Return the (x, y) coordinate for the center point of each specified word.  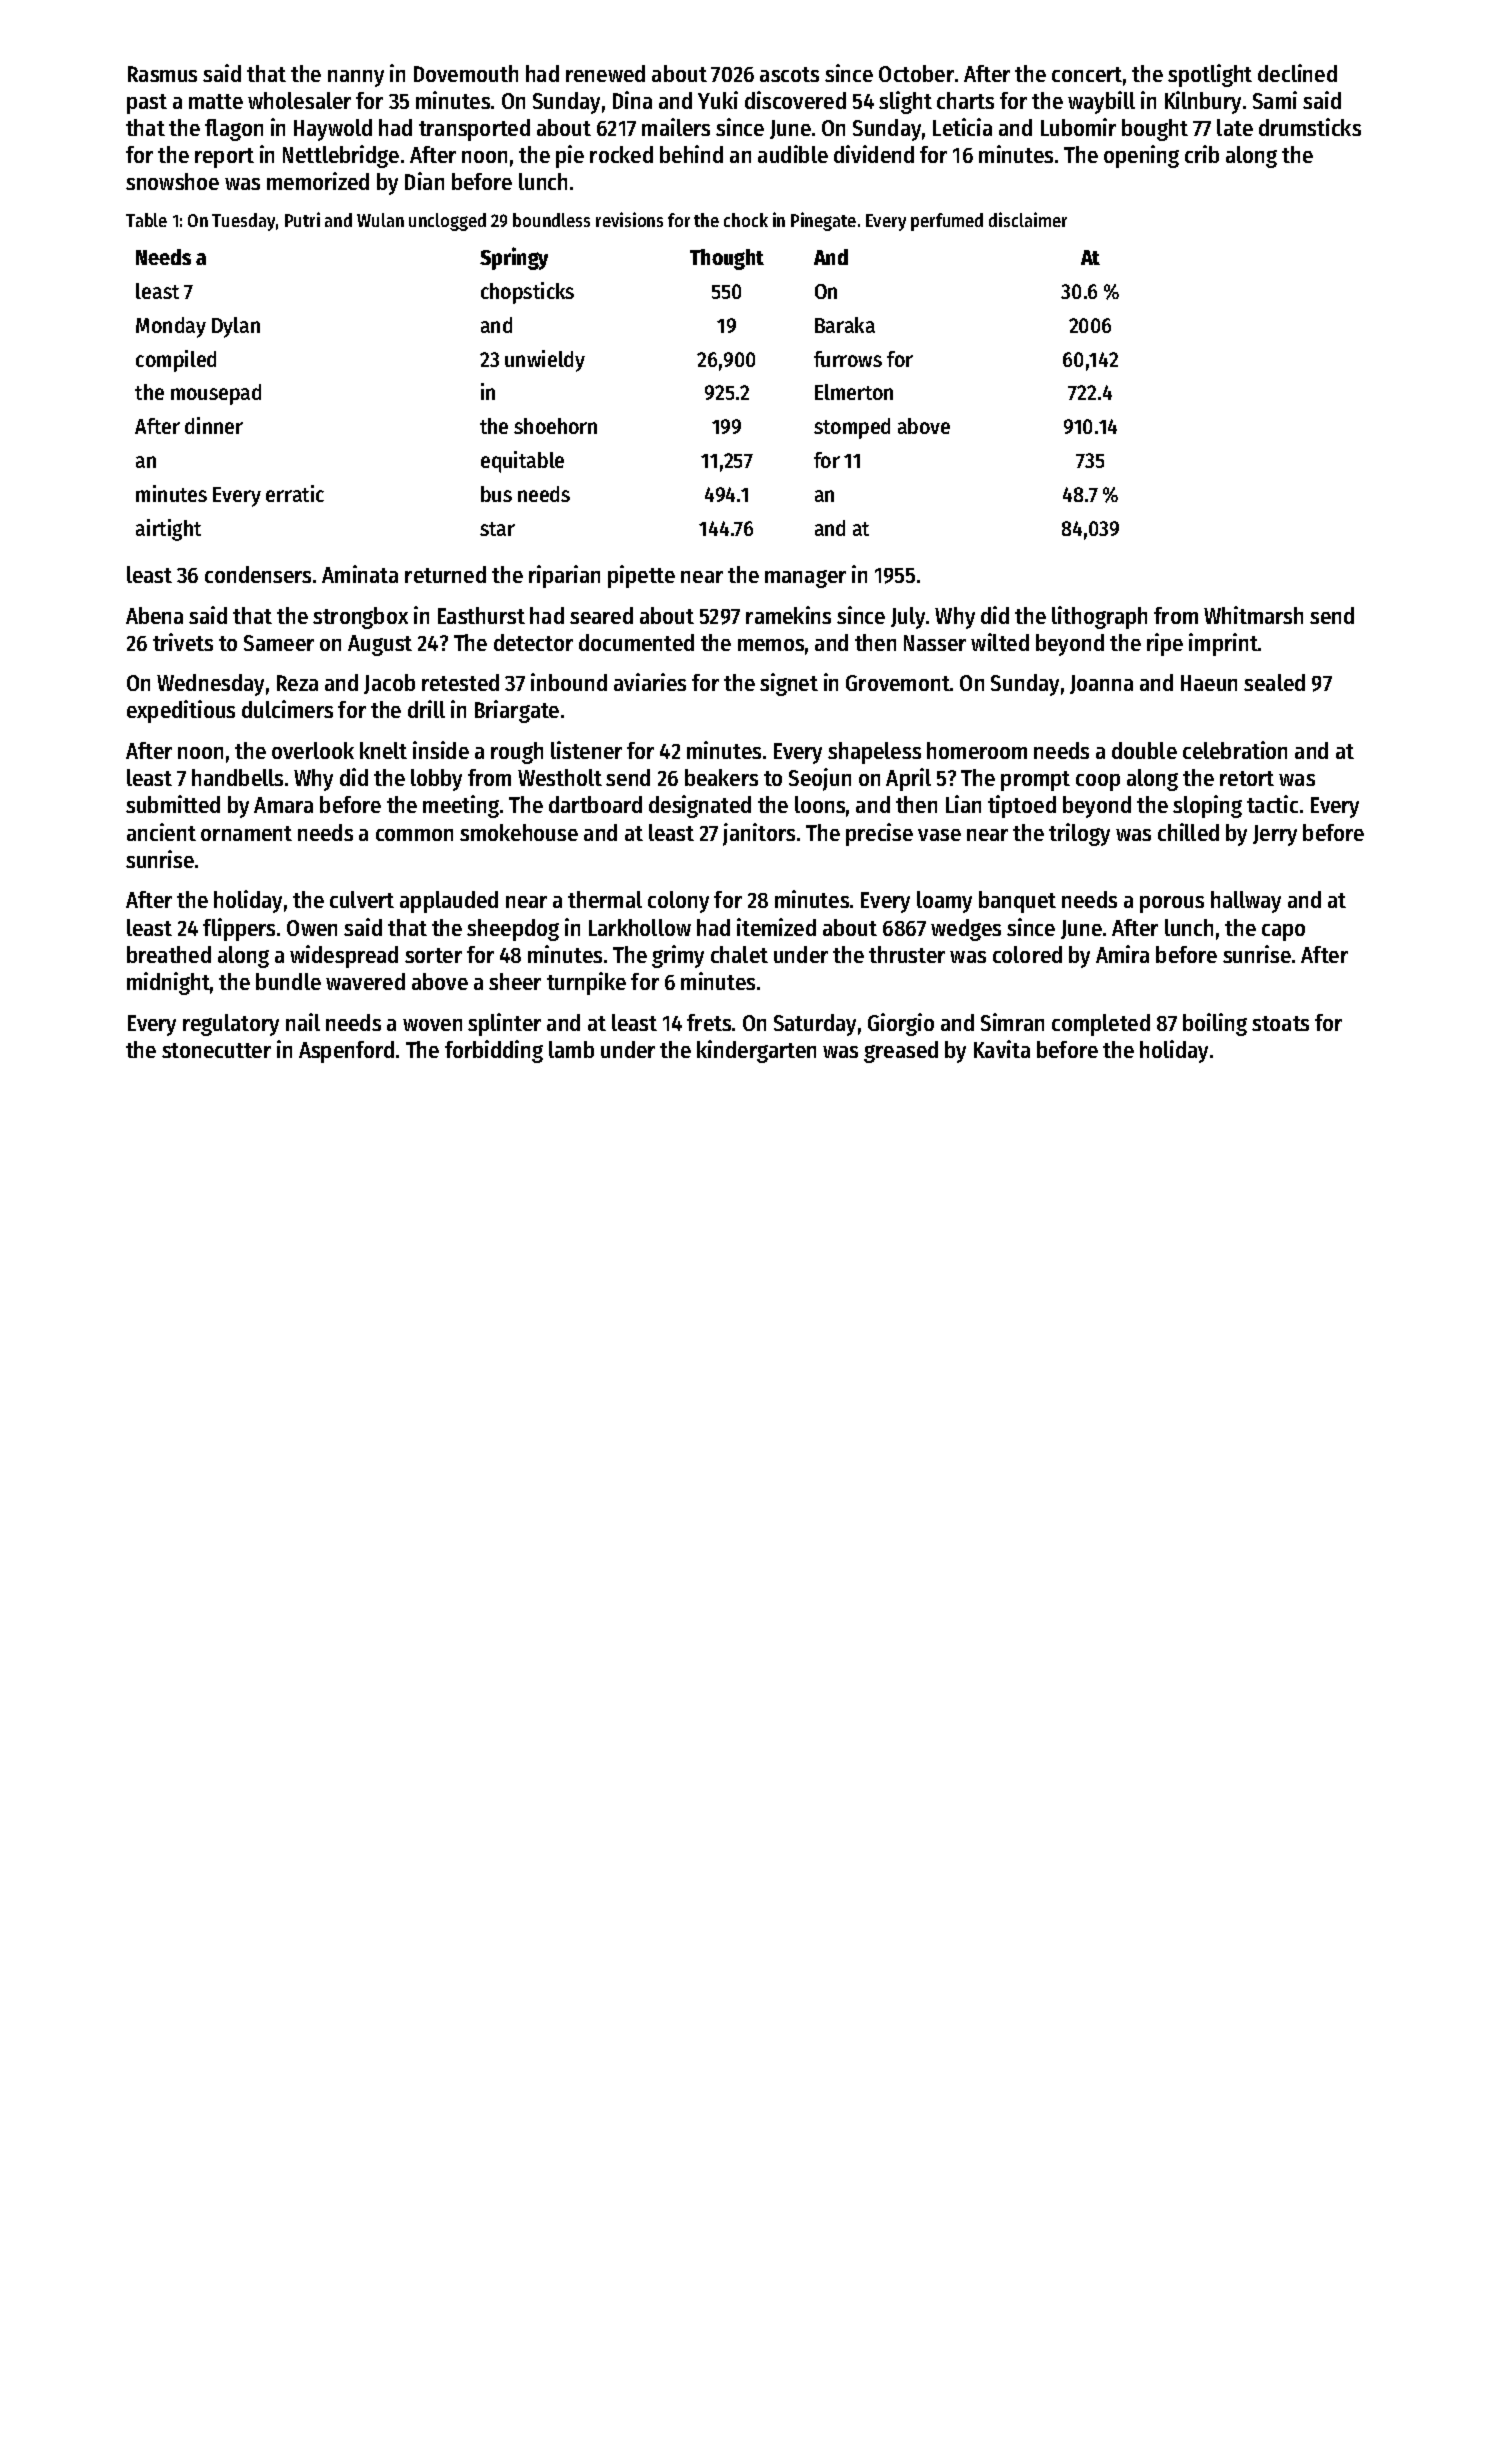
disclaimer (1028, 219)
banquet (1017, 902)
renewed (605, 73)
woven (432, 1025)
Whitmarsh (1253, 615)
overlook (313, 750)
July (908, 618)
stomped (852, 428)
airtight (168, 530)
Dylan (236, 327)
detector (533, 642)
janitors (759, 834)
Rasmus (162, 74)
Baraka (845, 325)
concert (1087, 74)
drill (426, 709)
